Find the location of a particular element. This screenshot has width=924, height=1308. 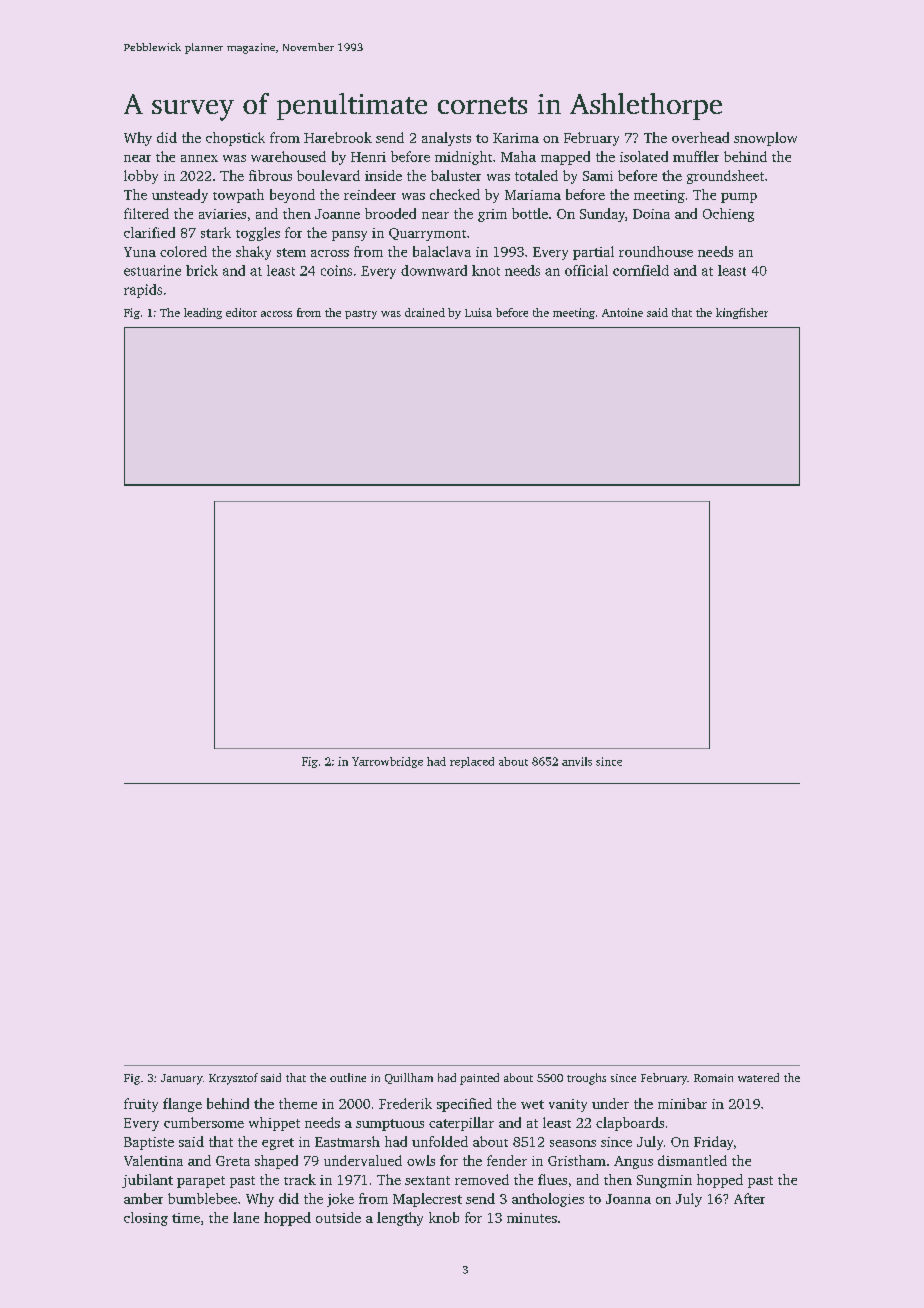

January is located at coordinates (182, 1079).
